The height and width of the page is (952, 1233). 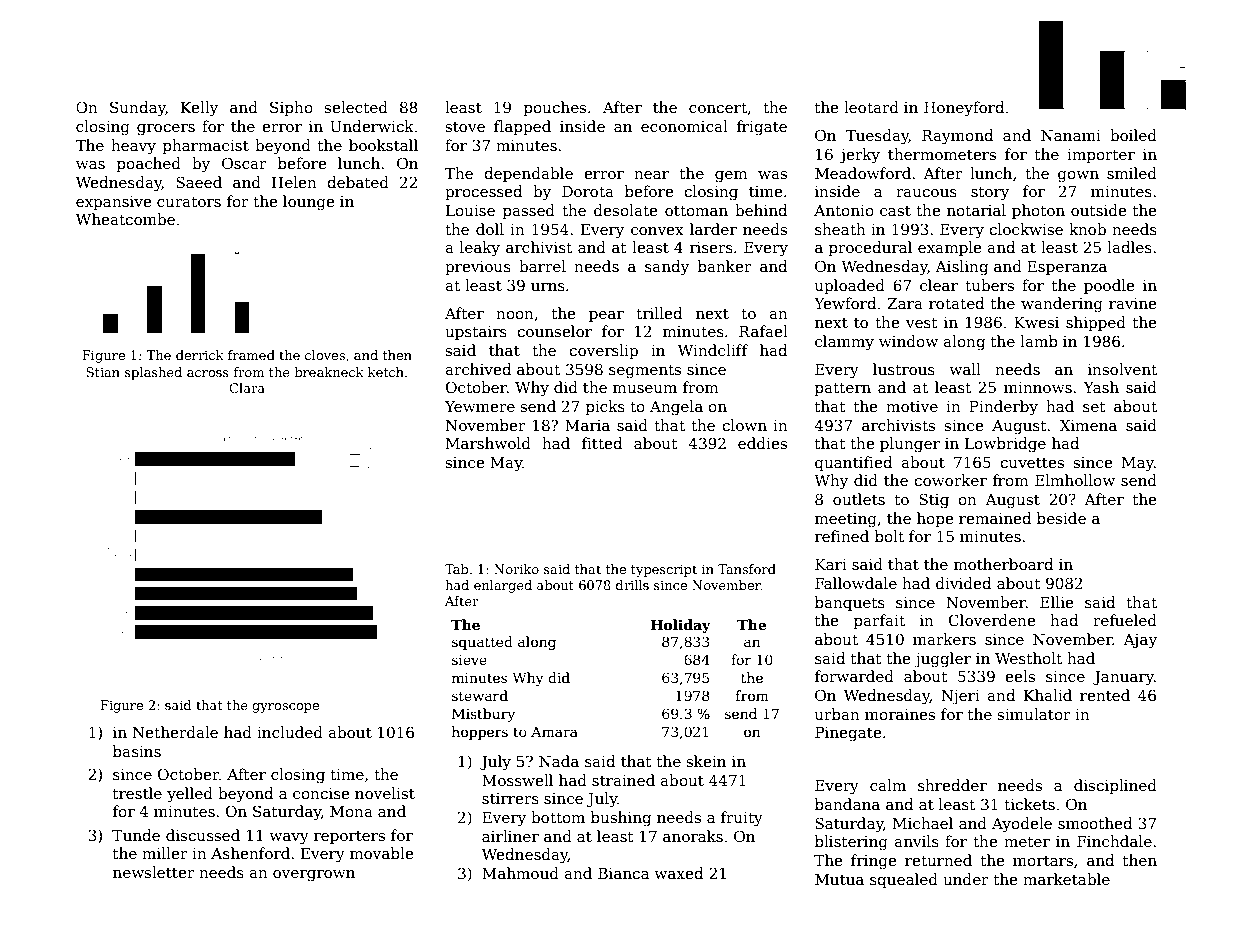 I want to click on bolt, so click(x=889, y=536).
